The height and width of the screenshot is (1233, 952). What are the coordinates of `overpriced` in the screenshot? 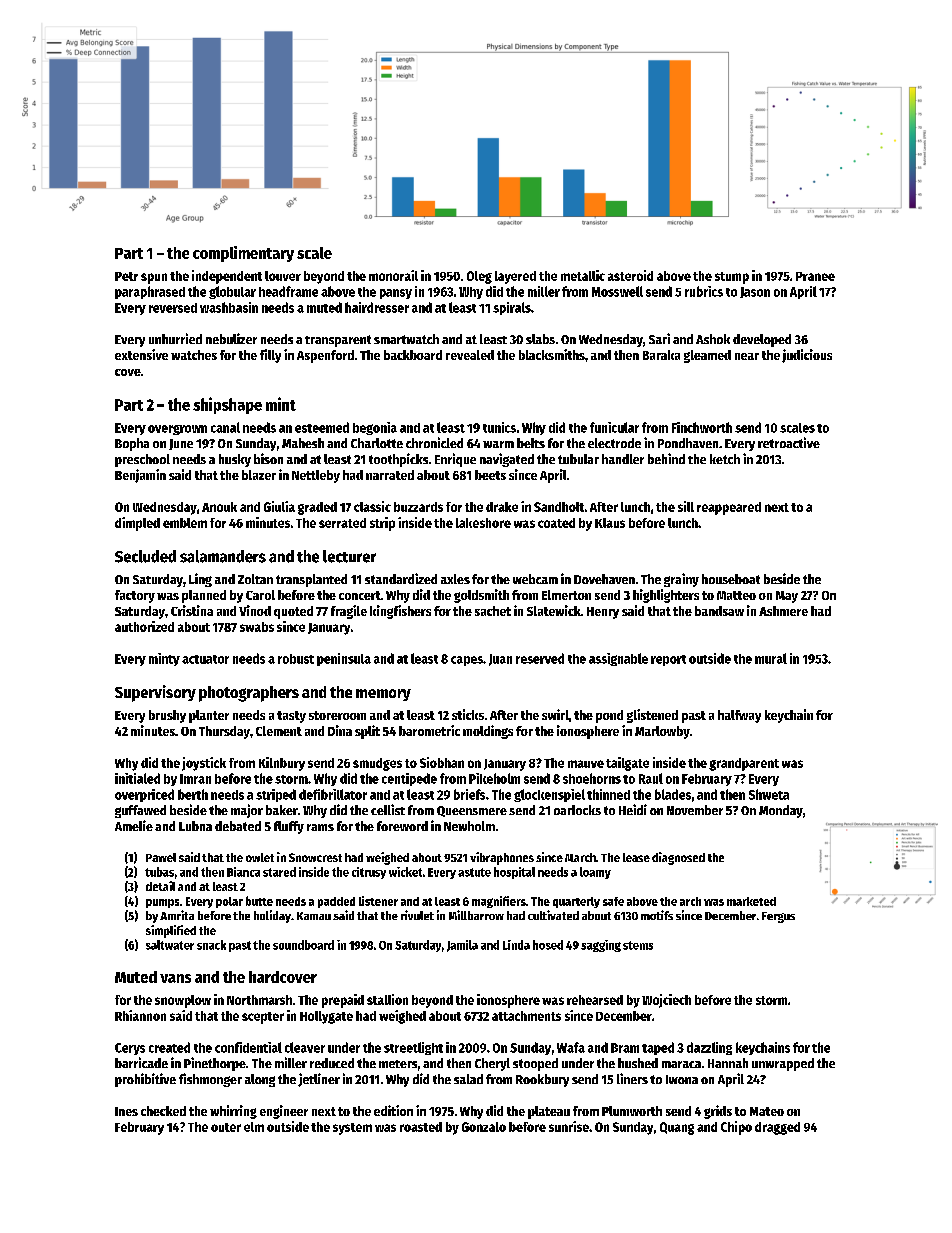 It's located at (144, 795).
